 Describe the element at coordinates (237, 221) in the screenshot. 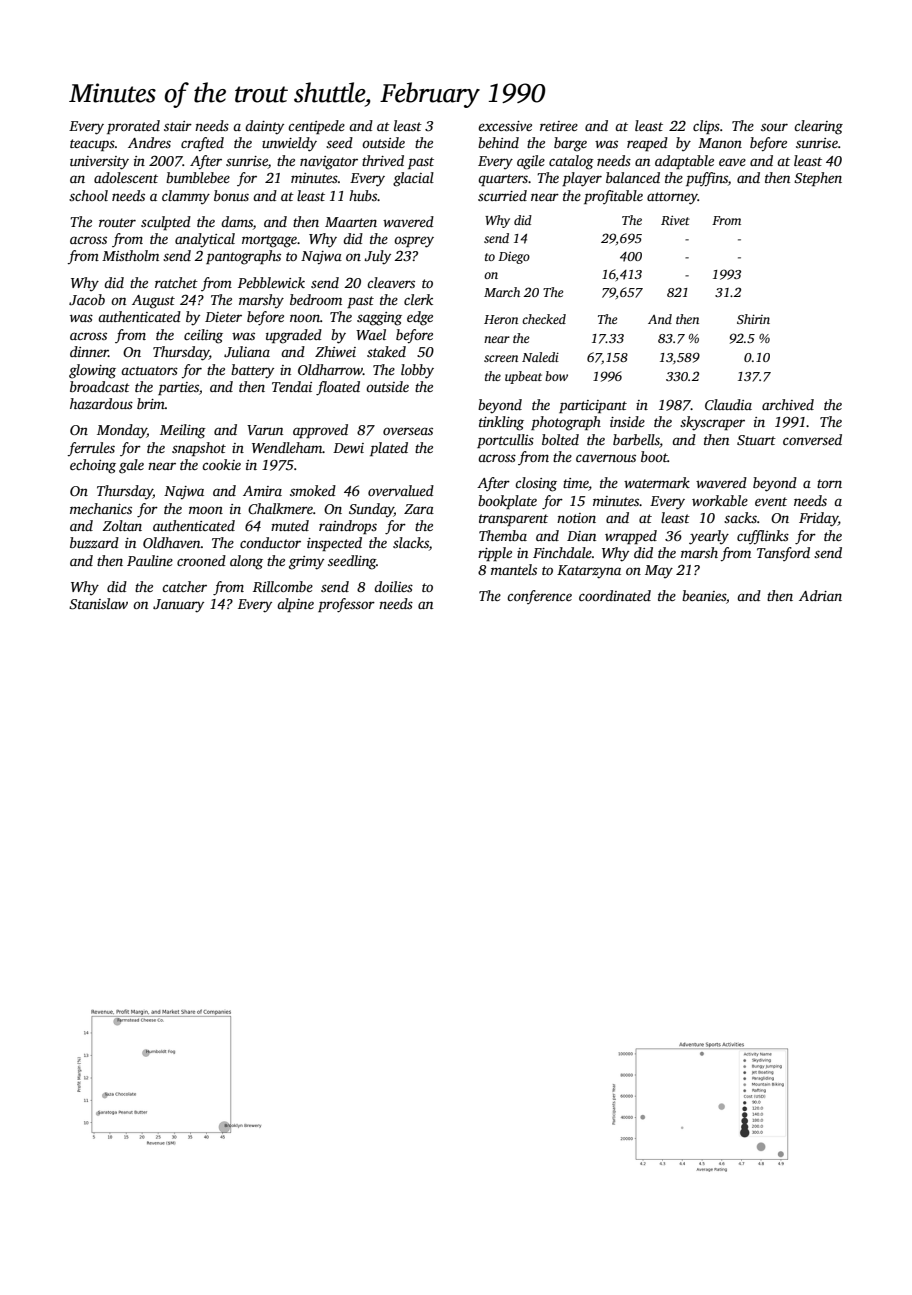

I see `dams` at that location.
